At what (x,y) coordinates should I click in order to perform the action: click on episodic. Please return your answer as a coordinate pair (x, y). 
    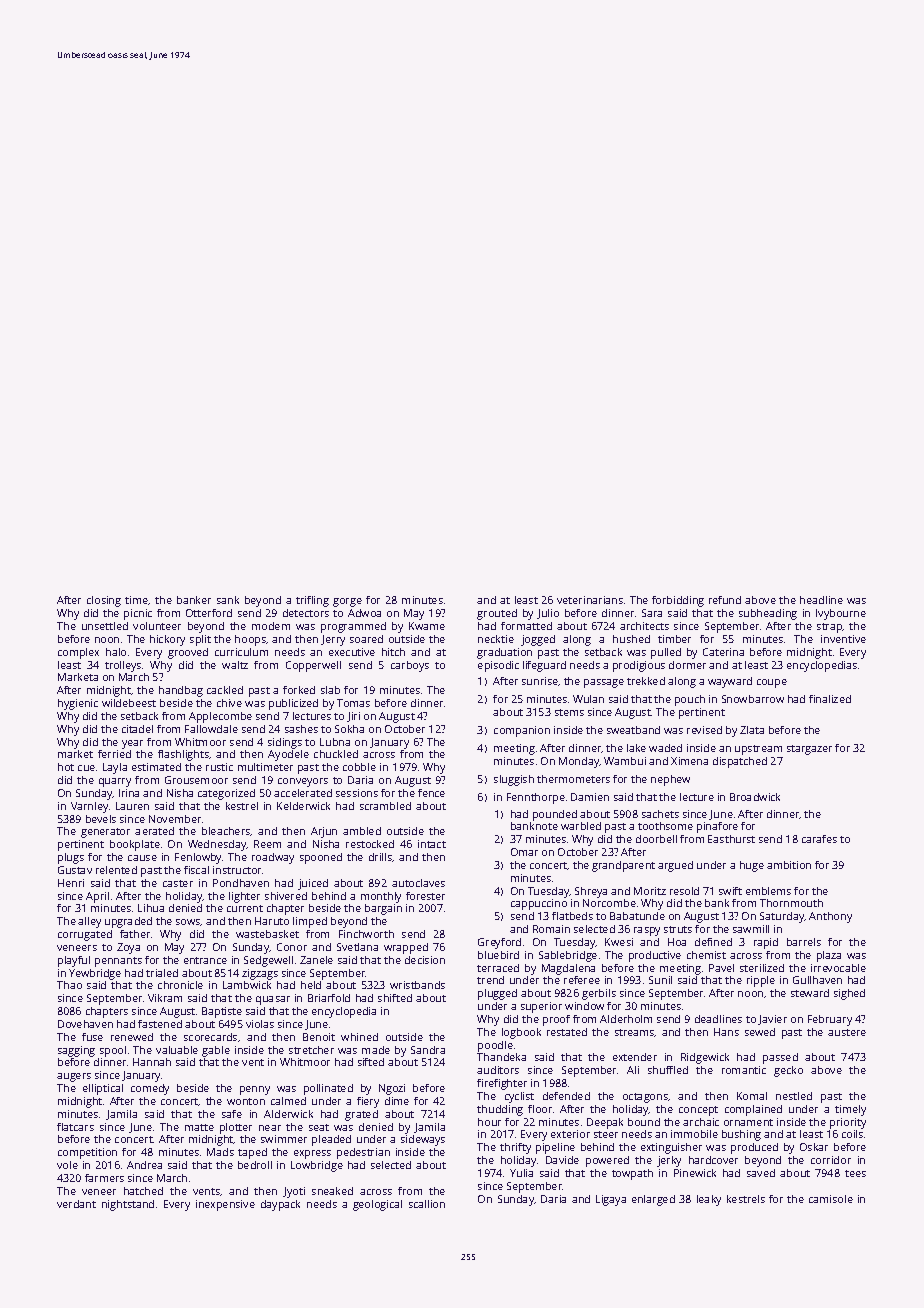
    Looking at the image, I should click on (498, 666).
